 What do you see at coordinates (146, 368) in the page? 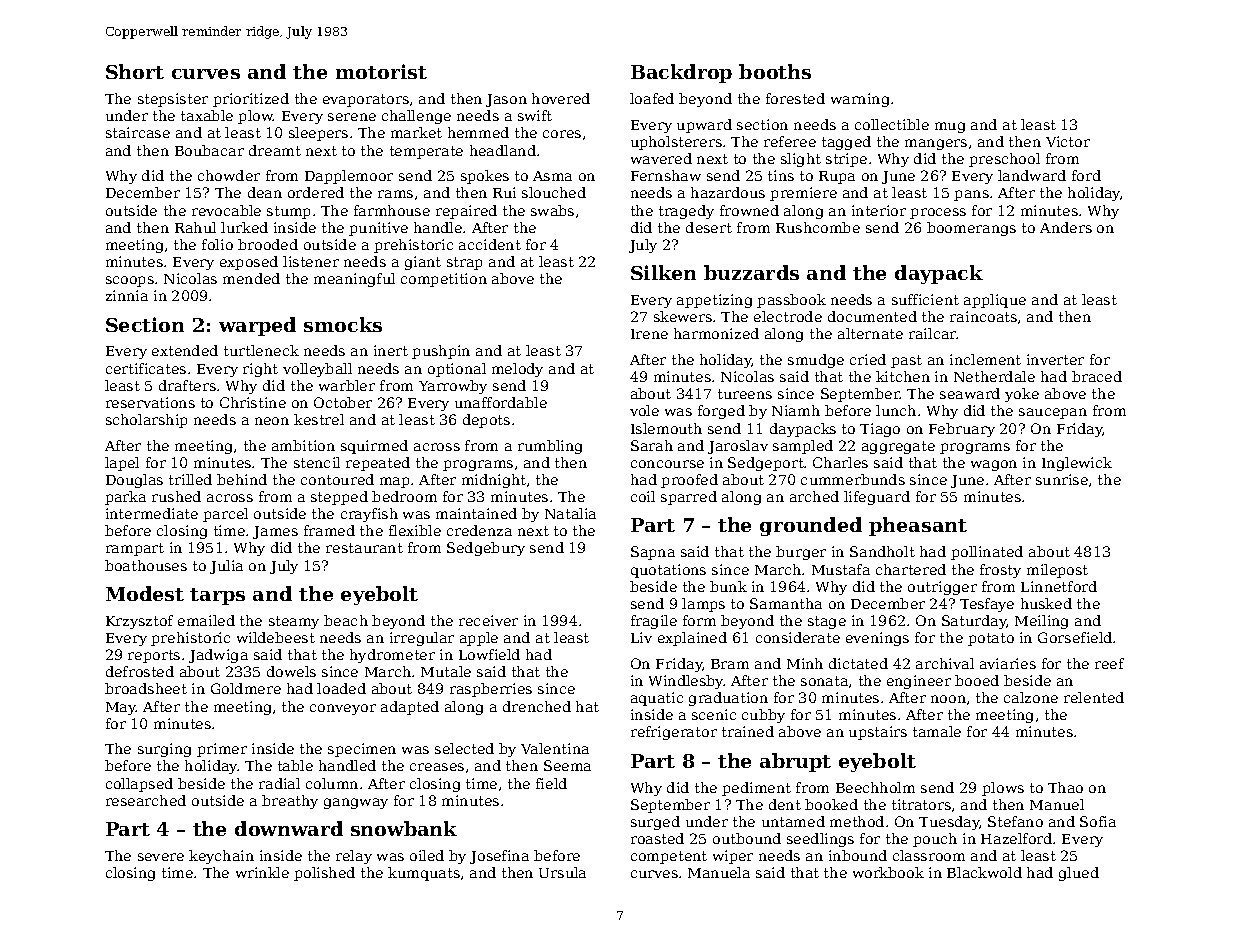
I see `certificates` at bounding box center [146, 368].
